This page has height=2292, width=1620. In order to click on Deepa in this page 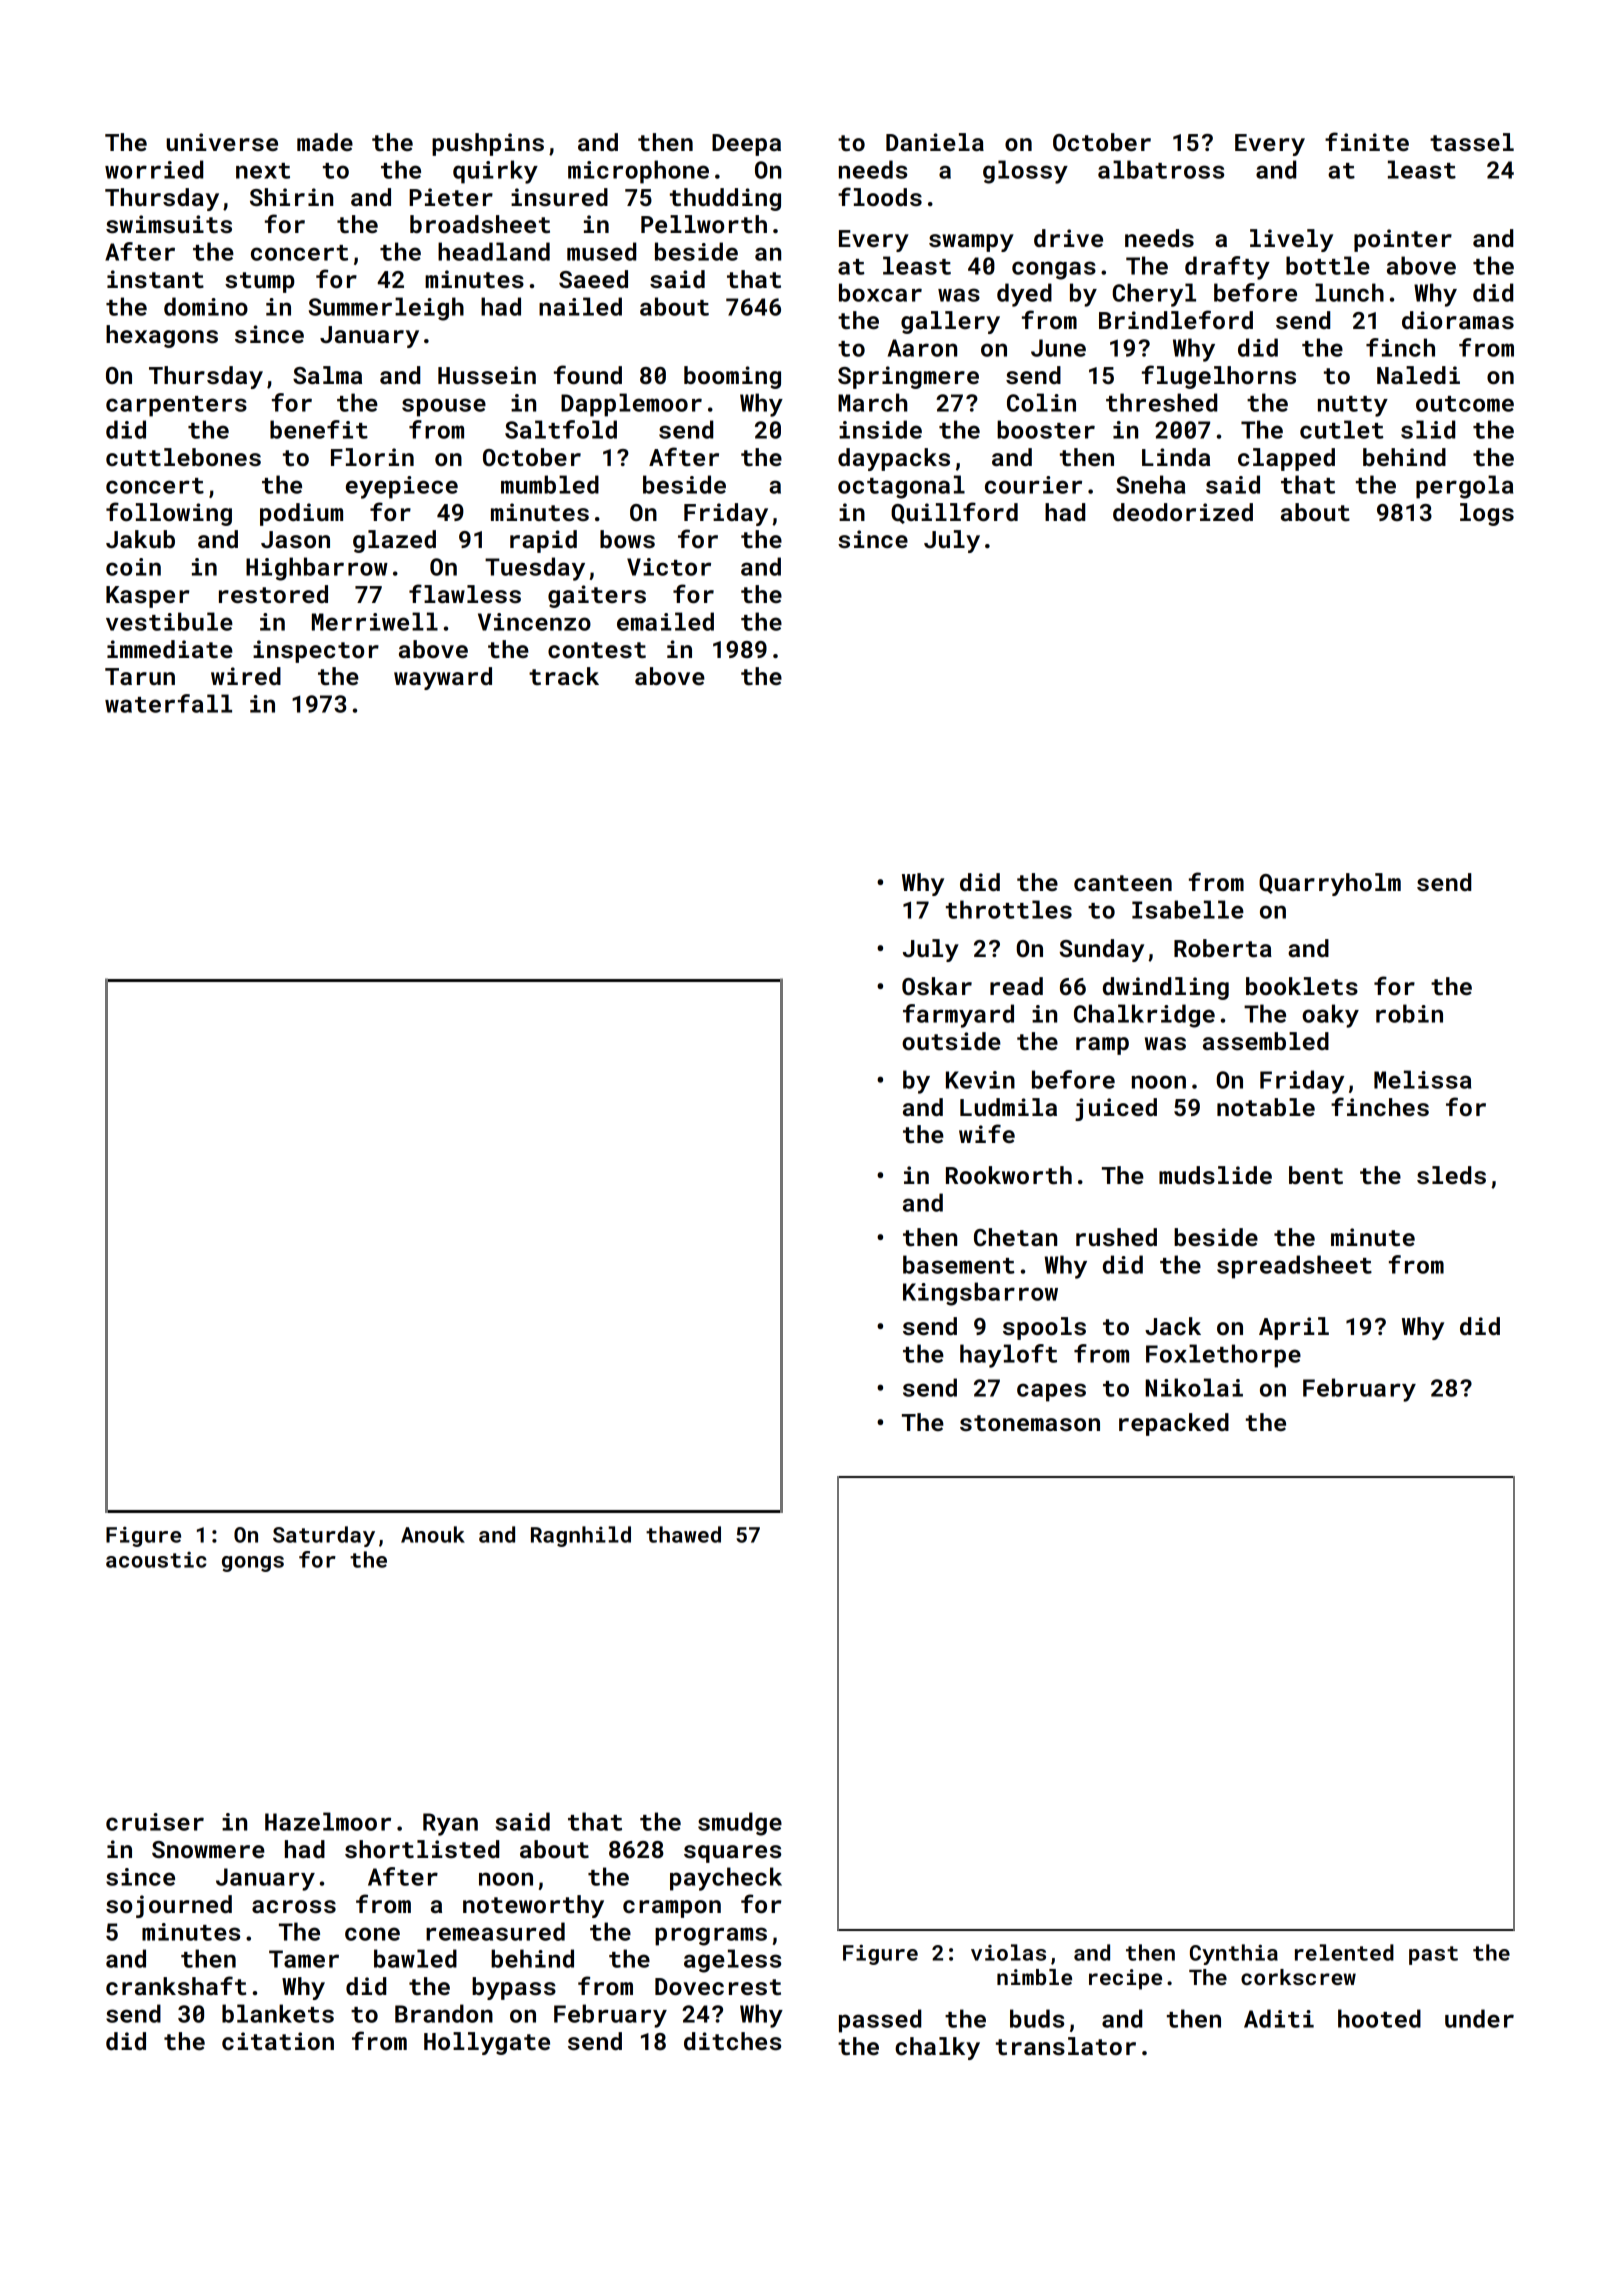, I will do `click(746, 145)`.
